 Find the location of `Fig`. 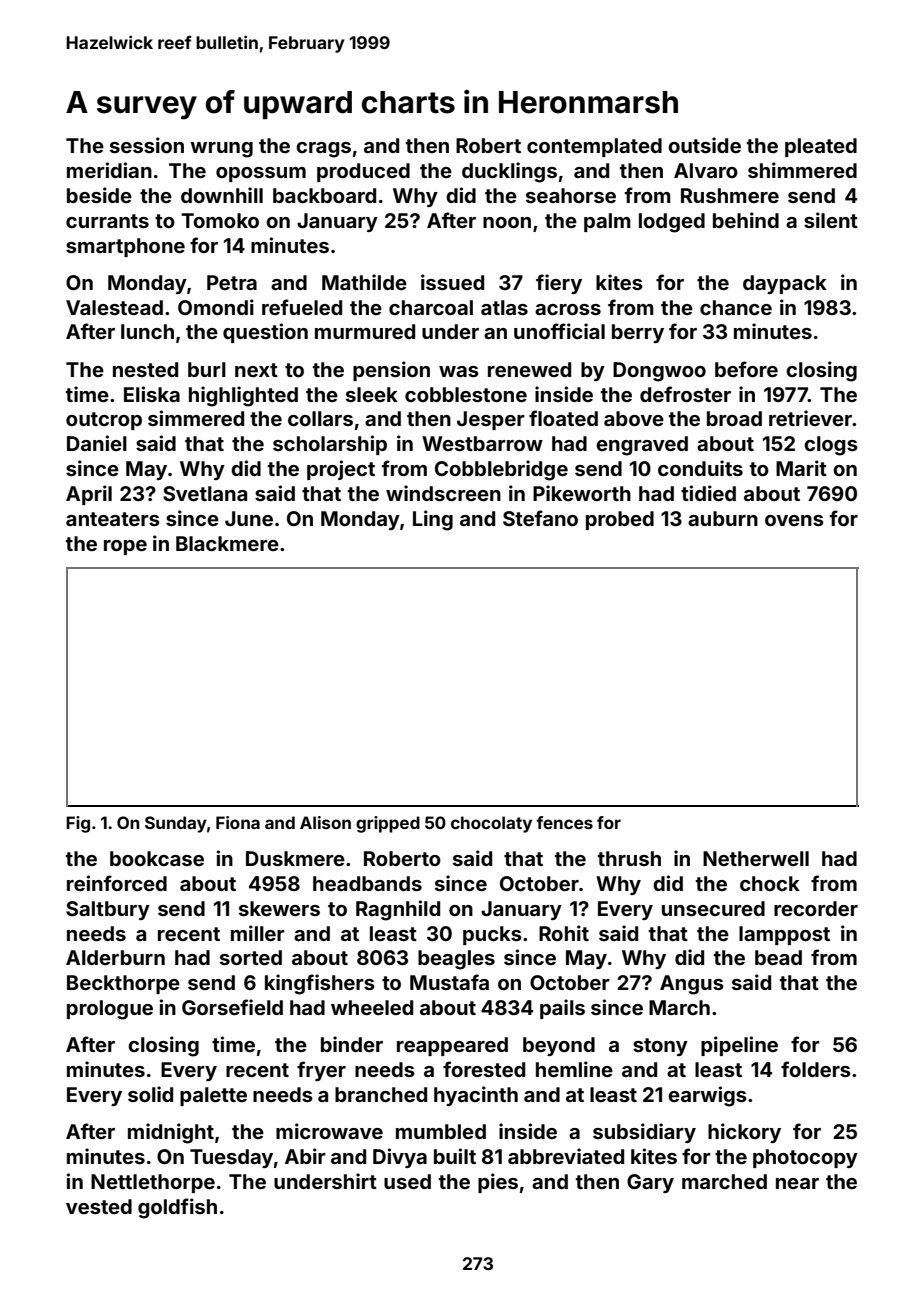

Fig is located at coordinates (78, 824).
